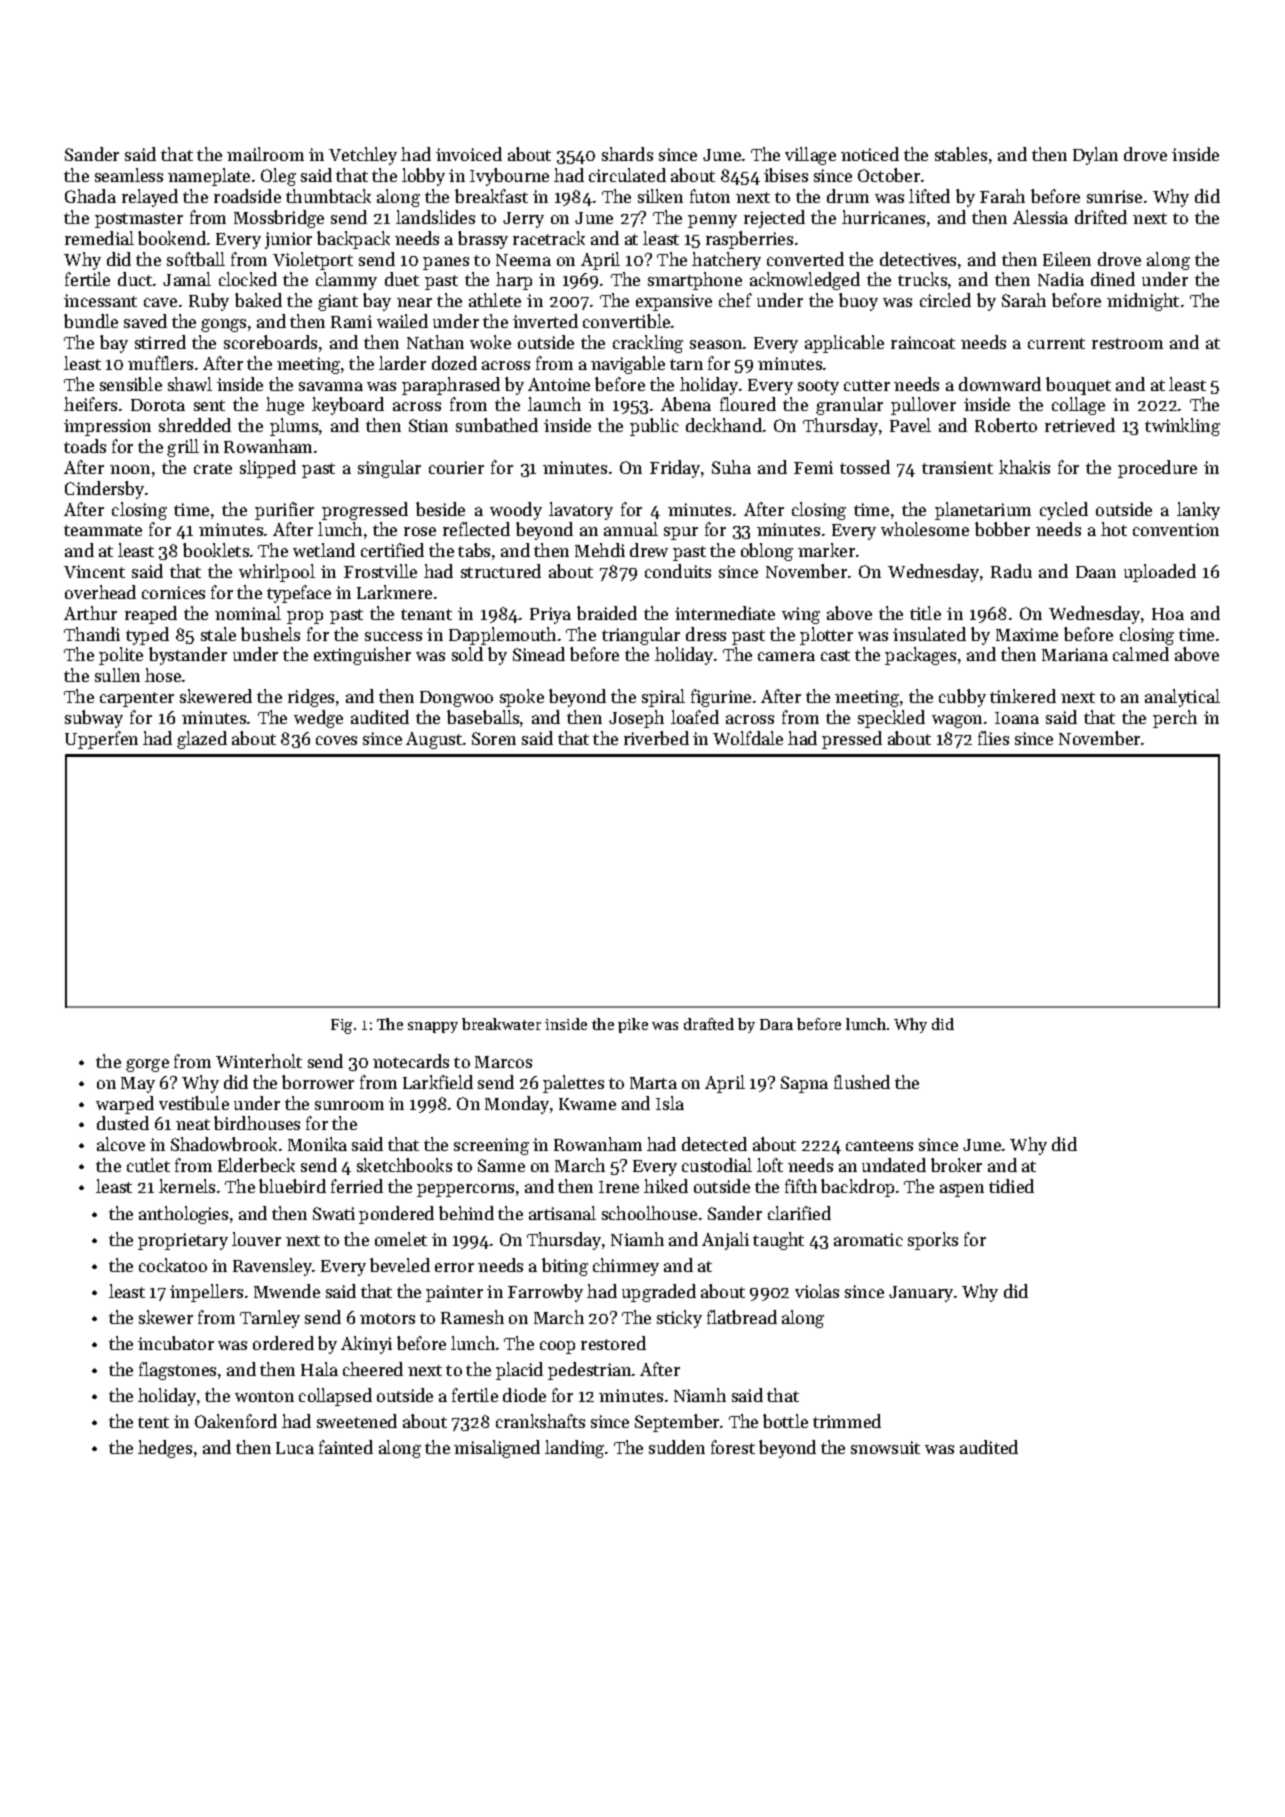 The height and width of the image is (1817, 1285). Describe the element at coordinates (1011, 1186) in the image. I see `tidied` at that location.
